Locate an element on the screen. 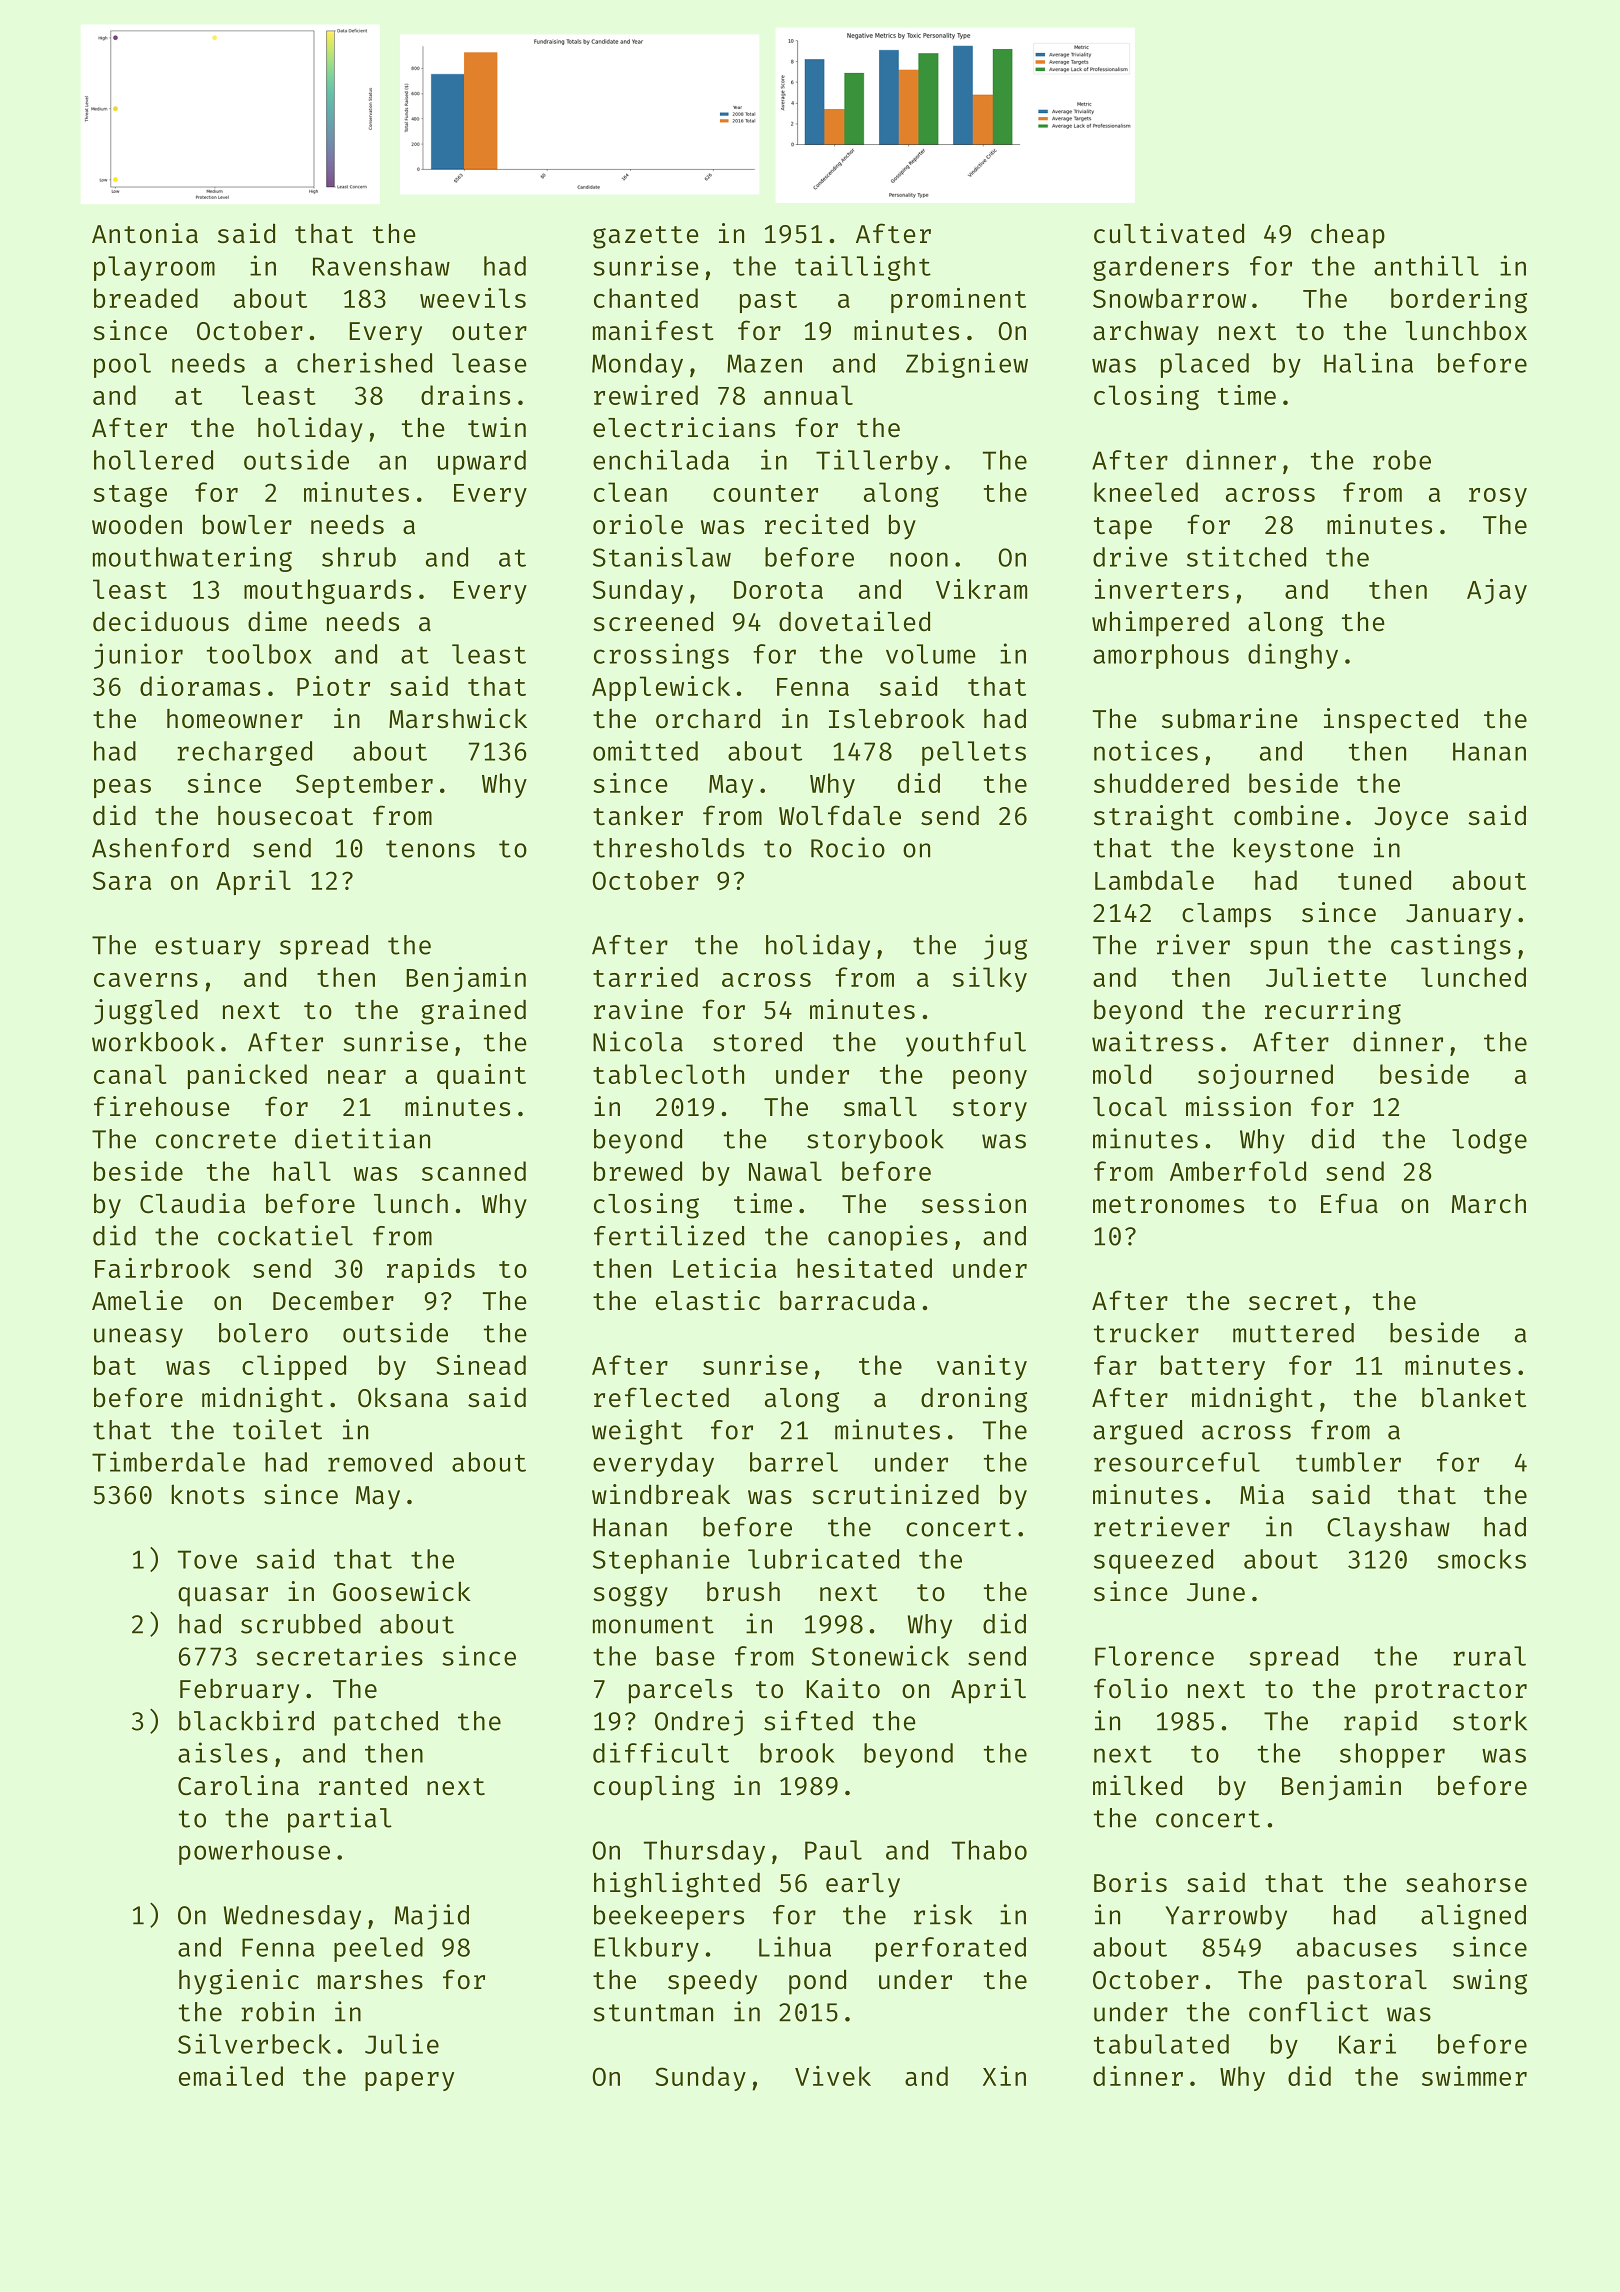 This screenshot has height=2292, width=1620. homeowner is located at coordinates (235, 719).
